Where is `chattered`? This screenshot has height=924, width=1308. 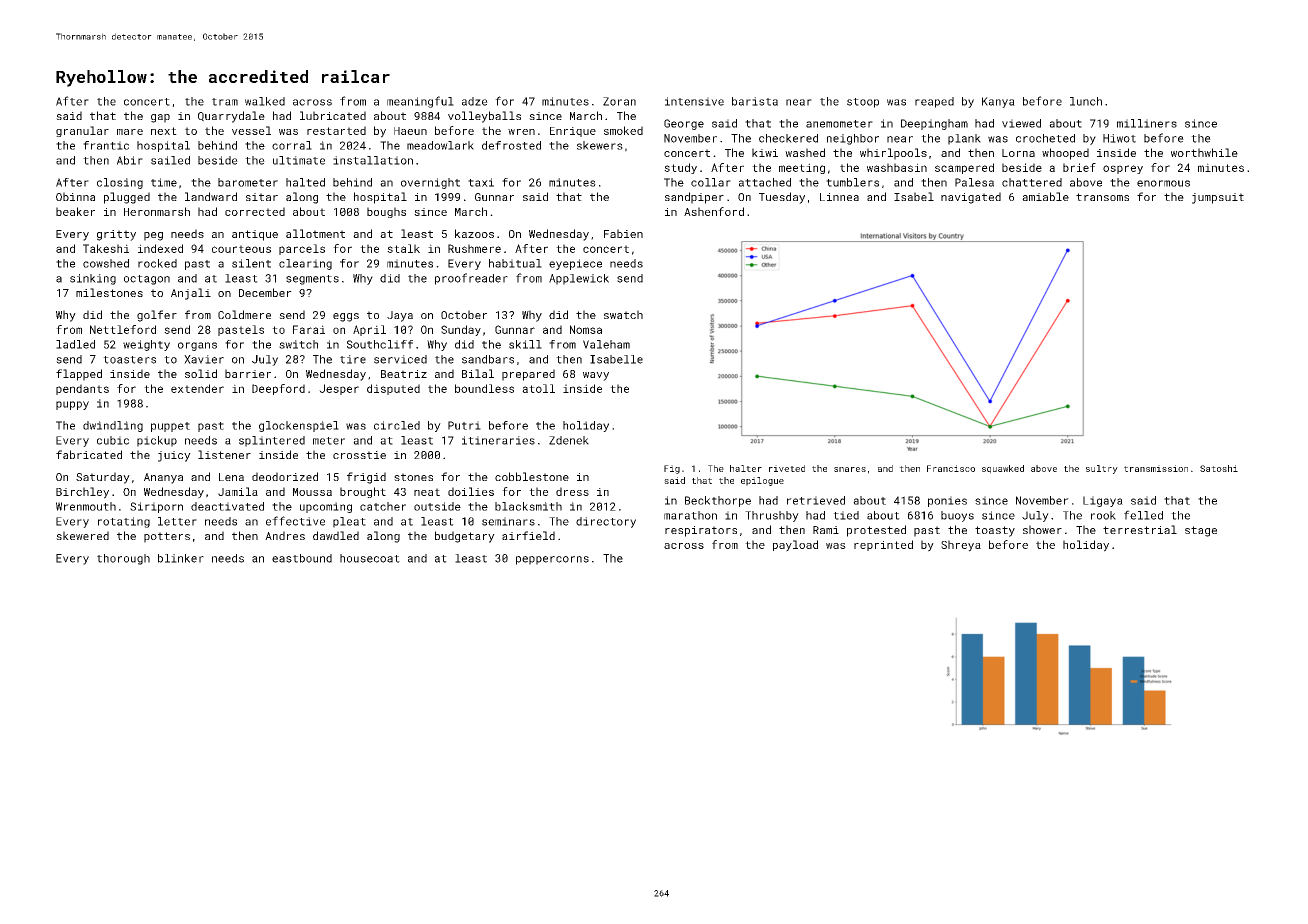
chattered is located at coordinates (1032, 182).
